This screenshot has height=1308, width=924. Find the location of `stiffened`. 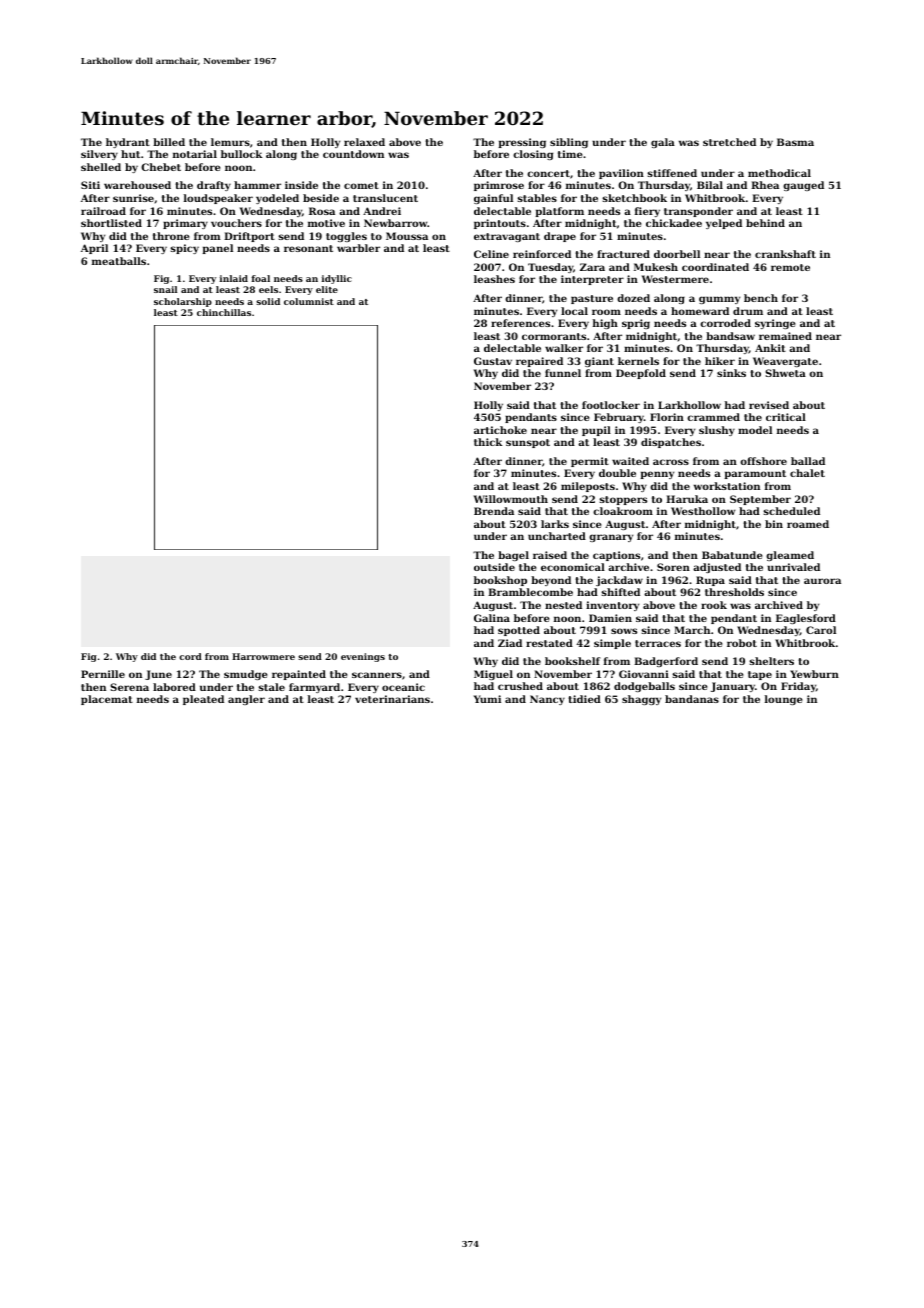

stiffened is located at coordinates (672, 173).
